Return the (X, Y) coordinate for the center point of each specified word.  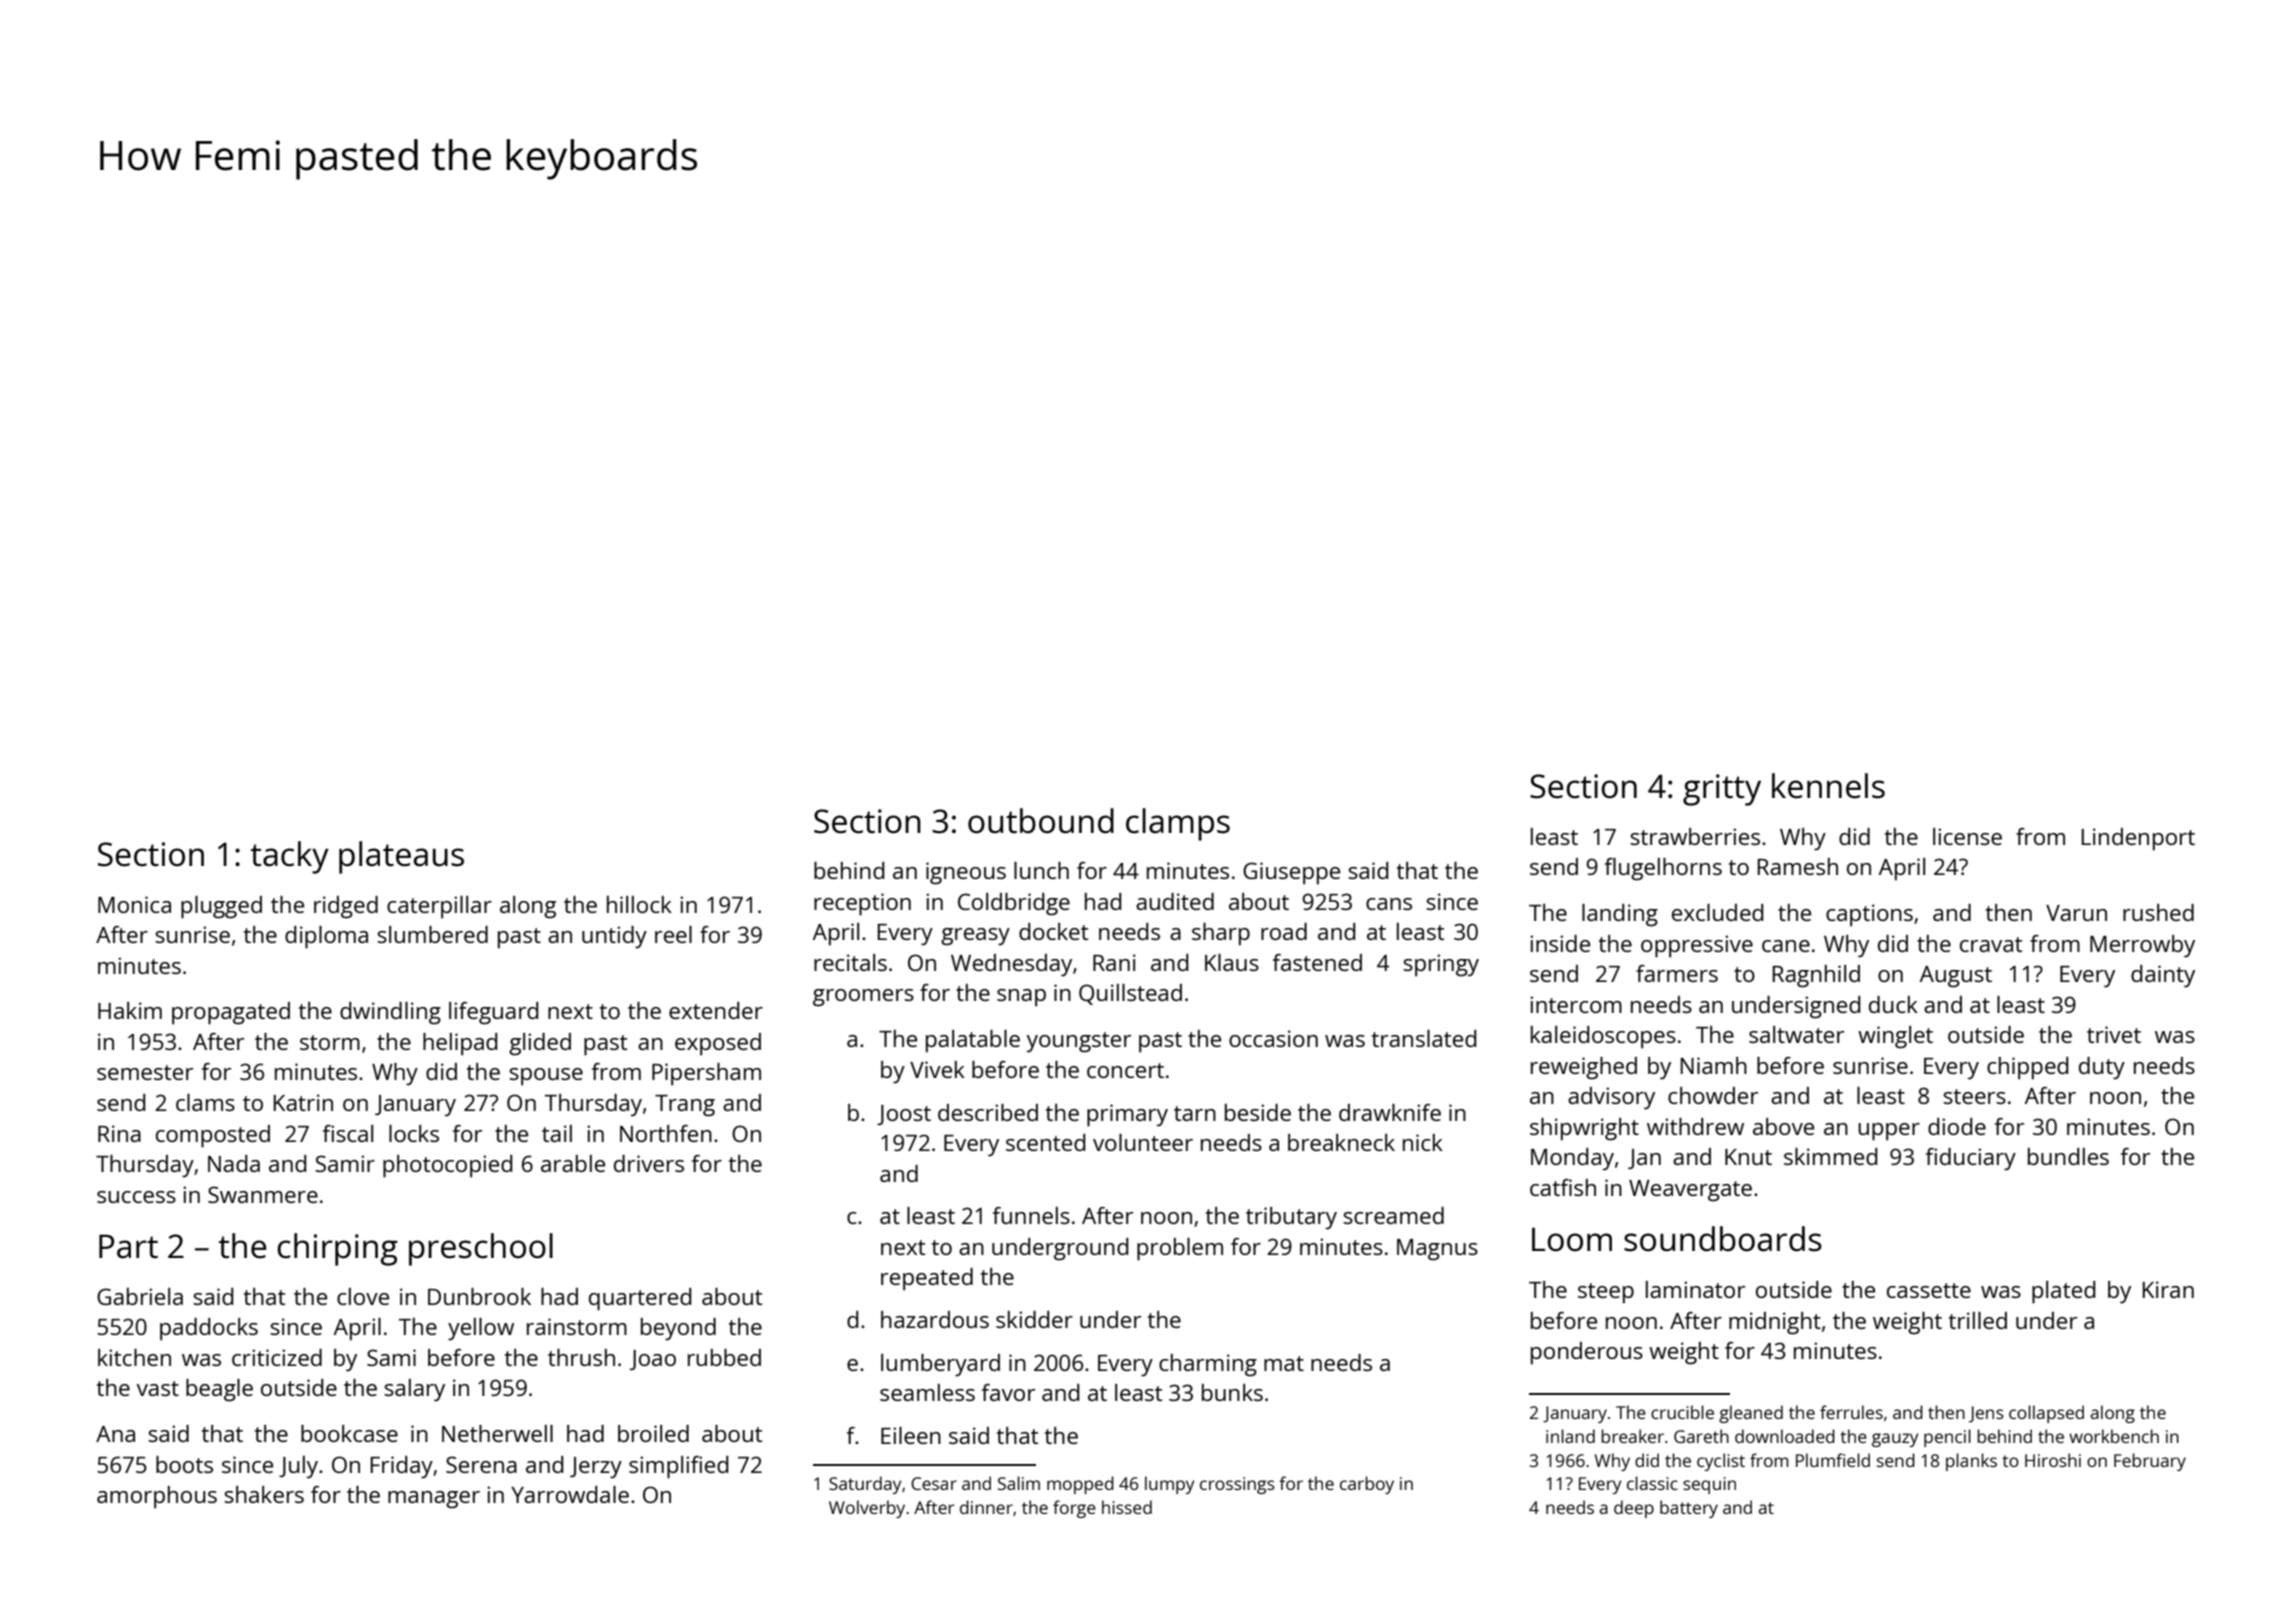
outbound (1041, 821)
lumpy (1169, 1485)
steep (1606, 1293)
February (2150, 1462)
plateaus (401, 857)
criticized (277, 1357)
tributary (1291, 1218)
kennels (1828, 786)
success (136, 1197)
